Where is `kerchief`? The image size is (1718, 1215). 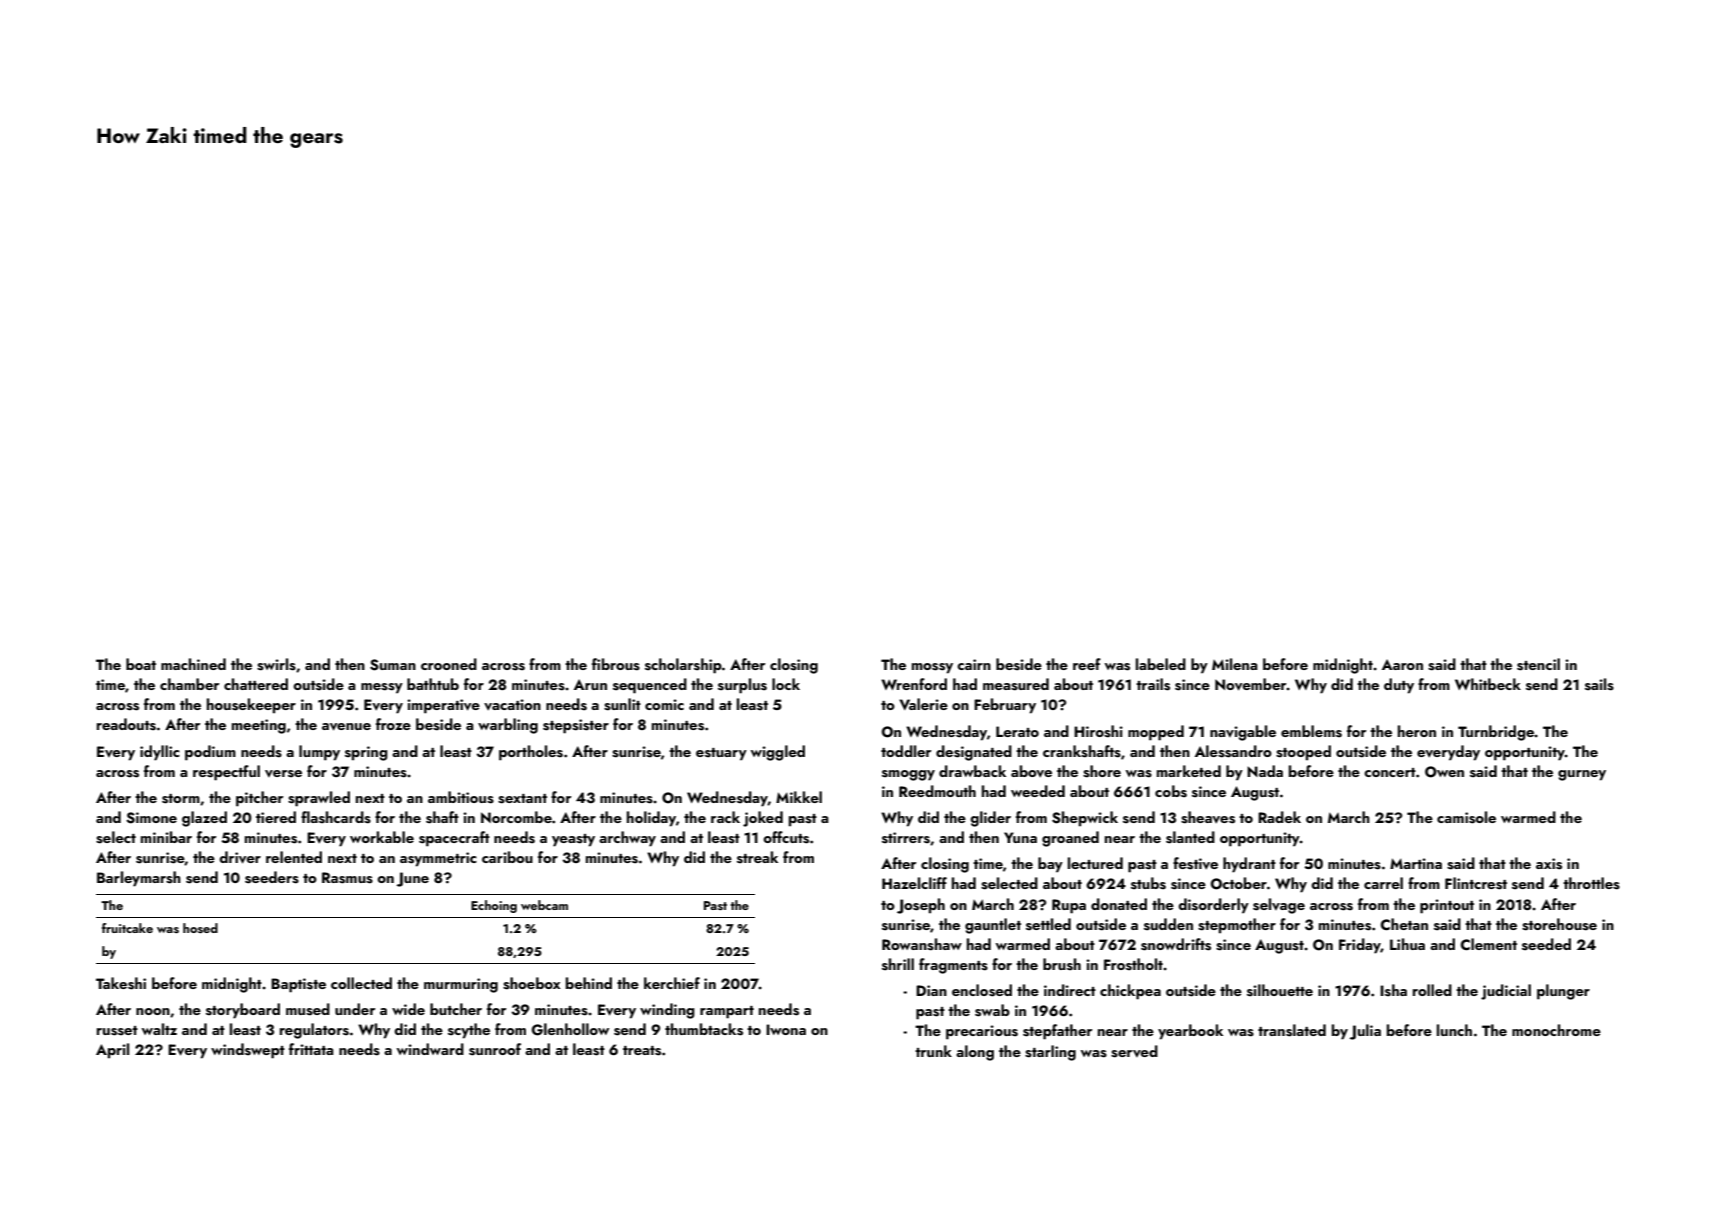
kerchief is located at coordinates (672, 983).
